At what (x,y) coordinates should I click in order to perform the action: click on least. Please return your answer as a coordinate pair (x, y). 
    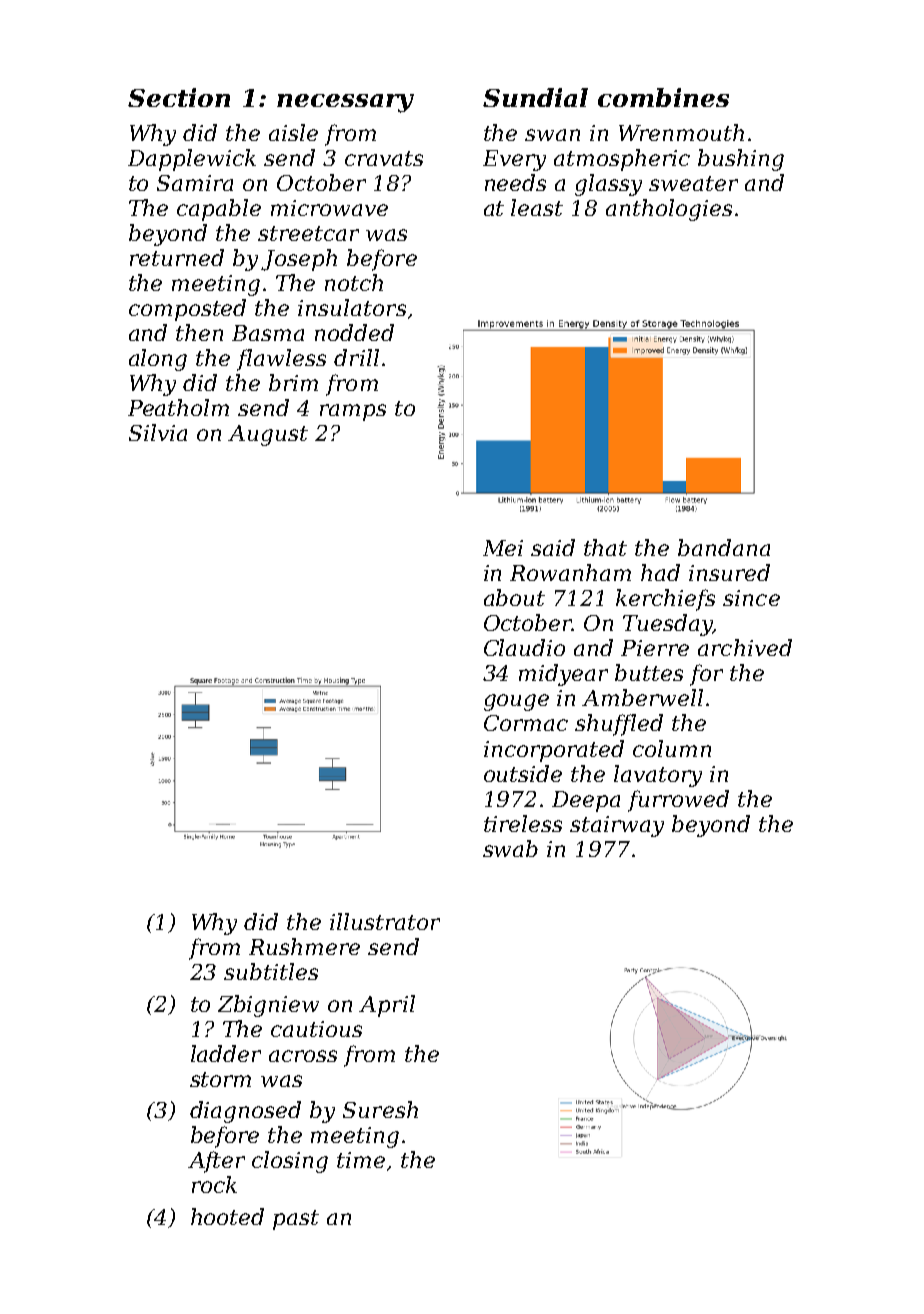
    Looking at the image, I should click on (537, 207).
